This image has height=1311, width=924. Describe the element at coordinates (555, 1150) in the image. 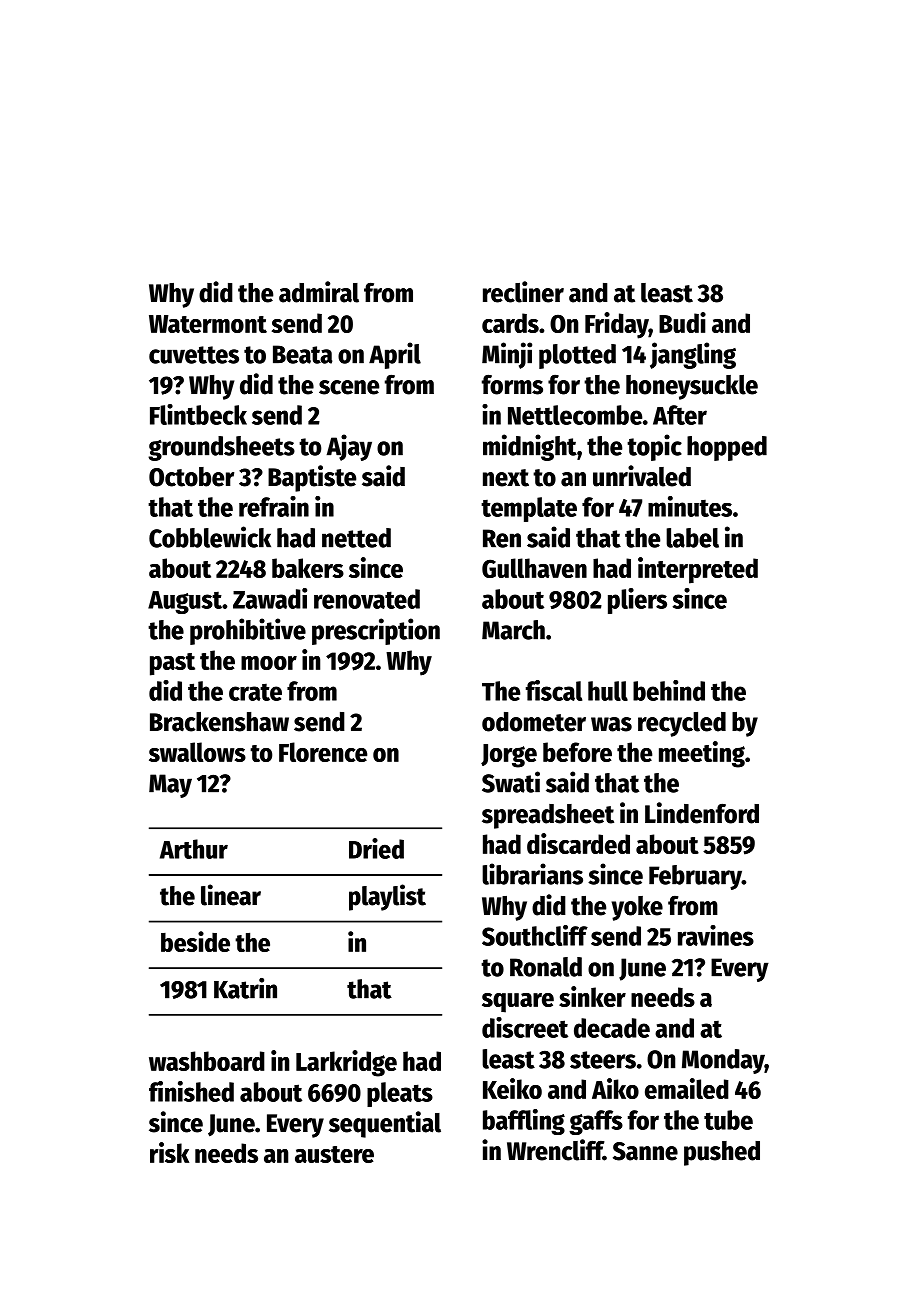

I see `Wrencliff` at that location.
